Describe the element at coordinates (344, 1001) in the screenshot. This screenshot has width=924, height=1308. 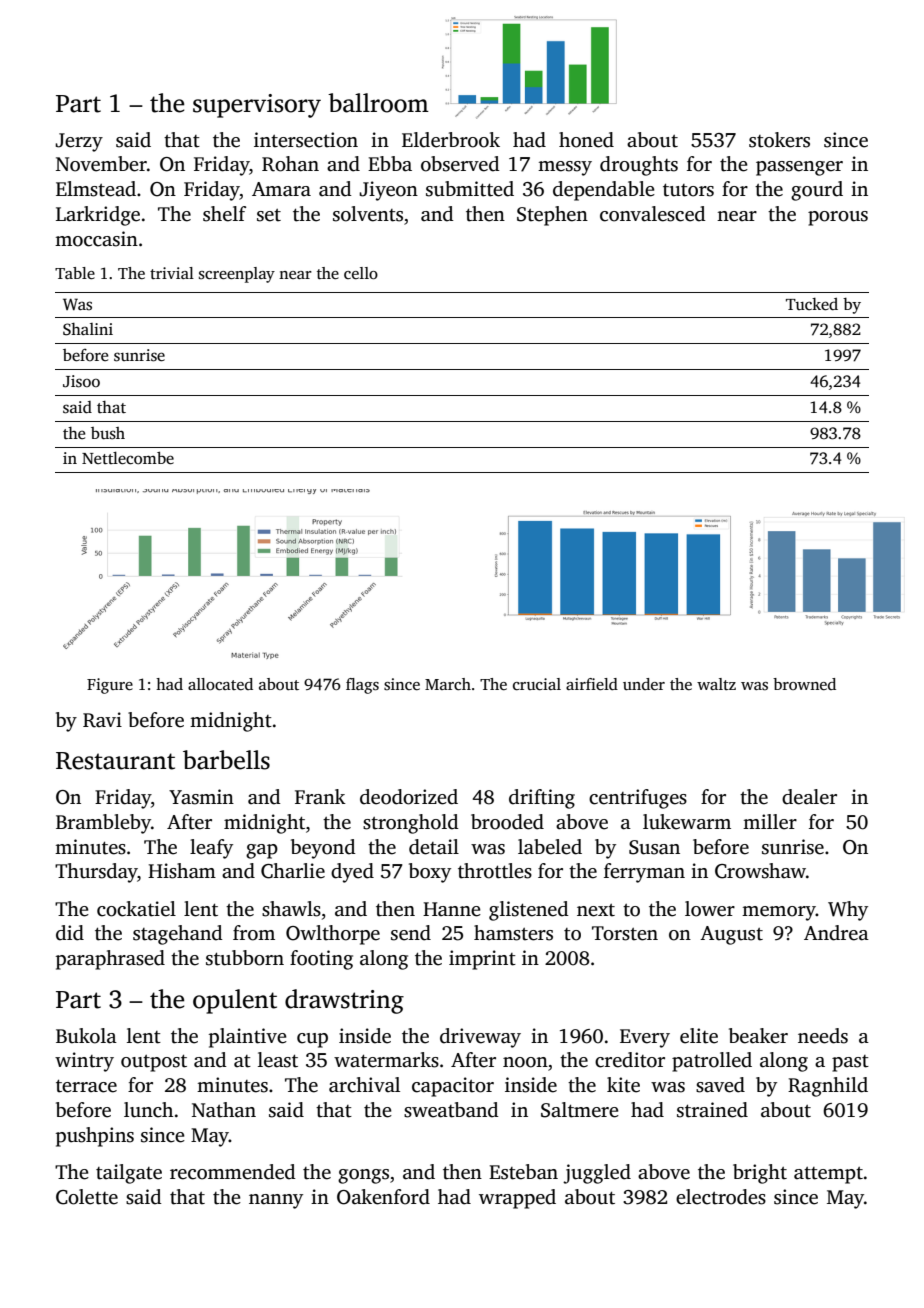
I see `drawstring` at that location.
